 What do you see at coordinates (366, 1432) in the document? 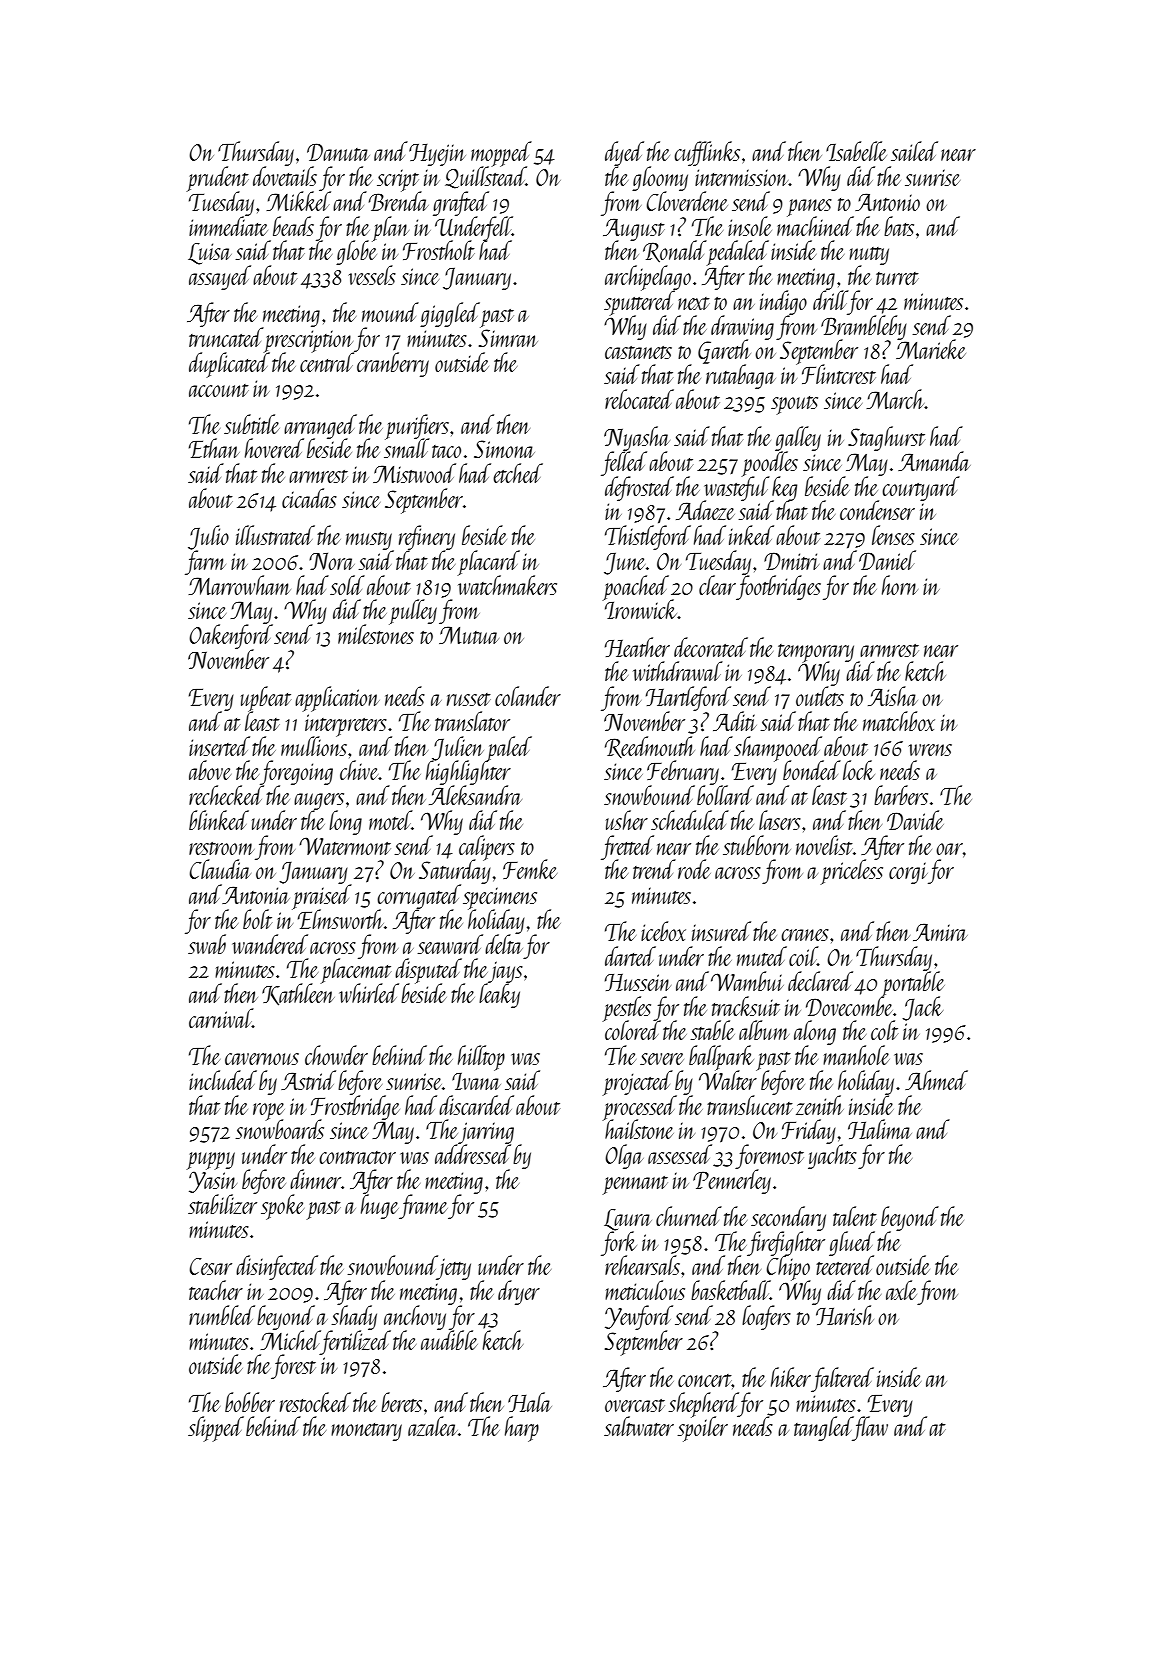
I see `monetary` at bounding box center [366, 1432].
